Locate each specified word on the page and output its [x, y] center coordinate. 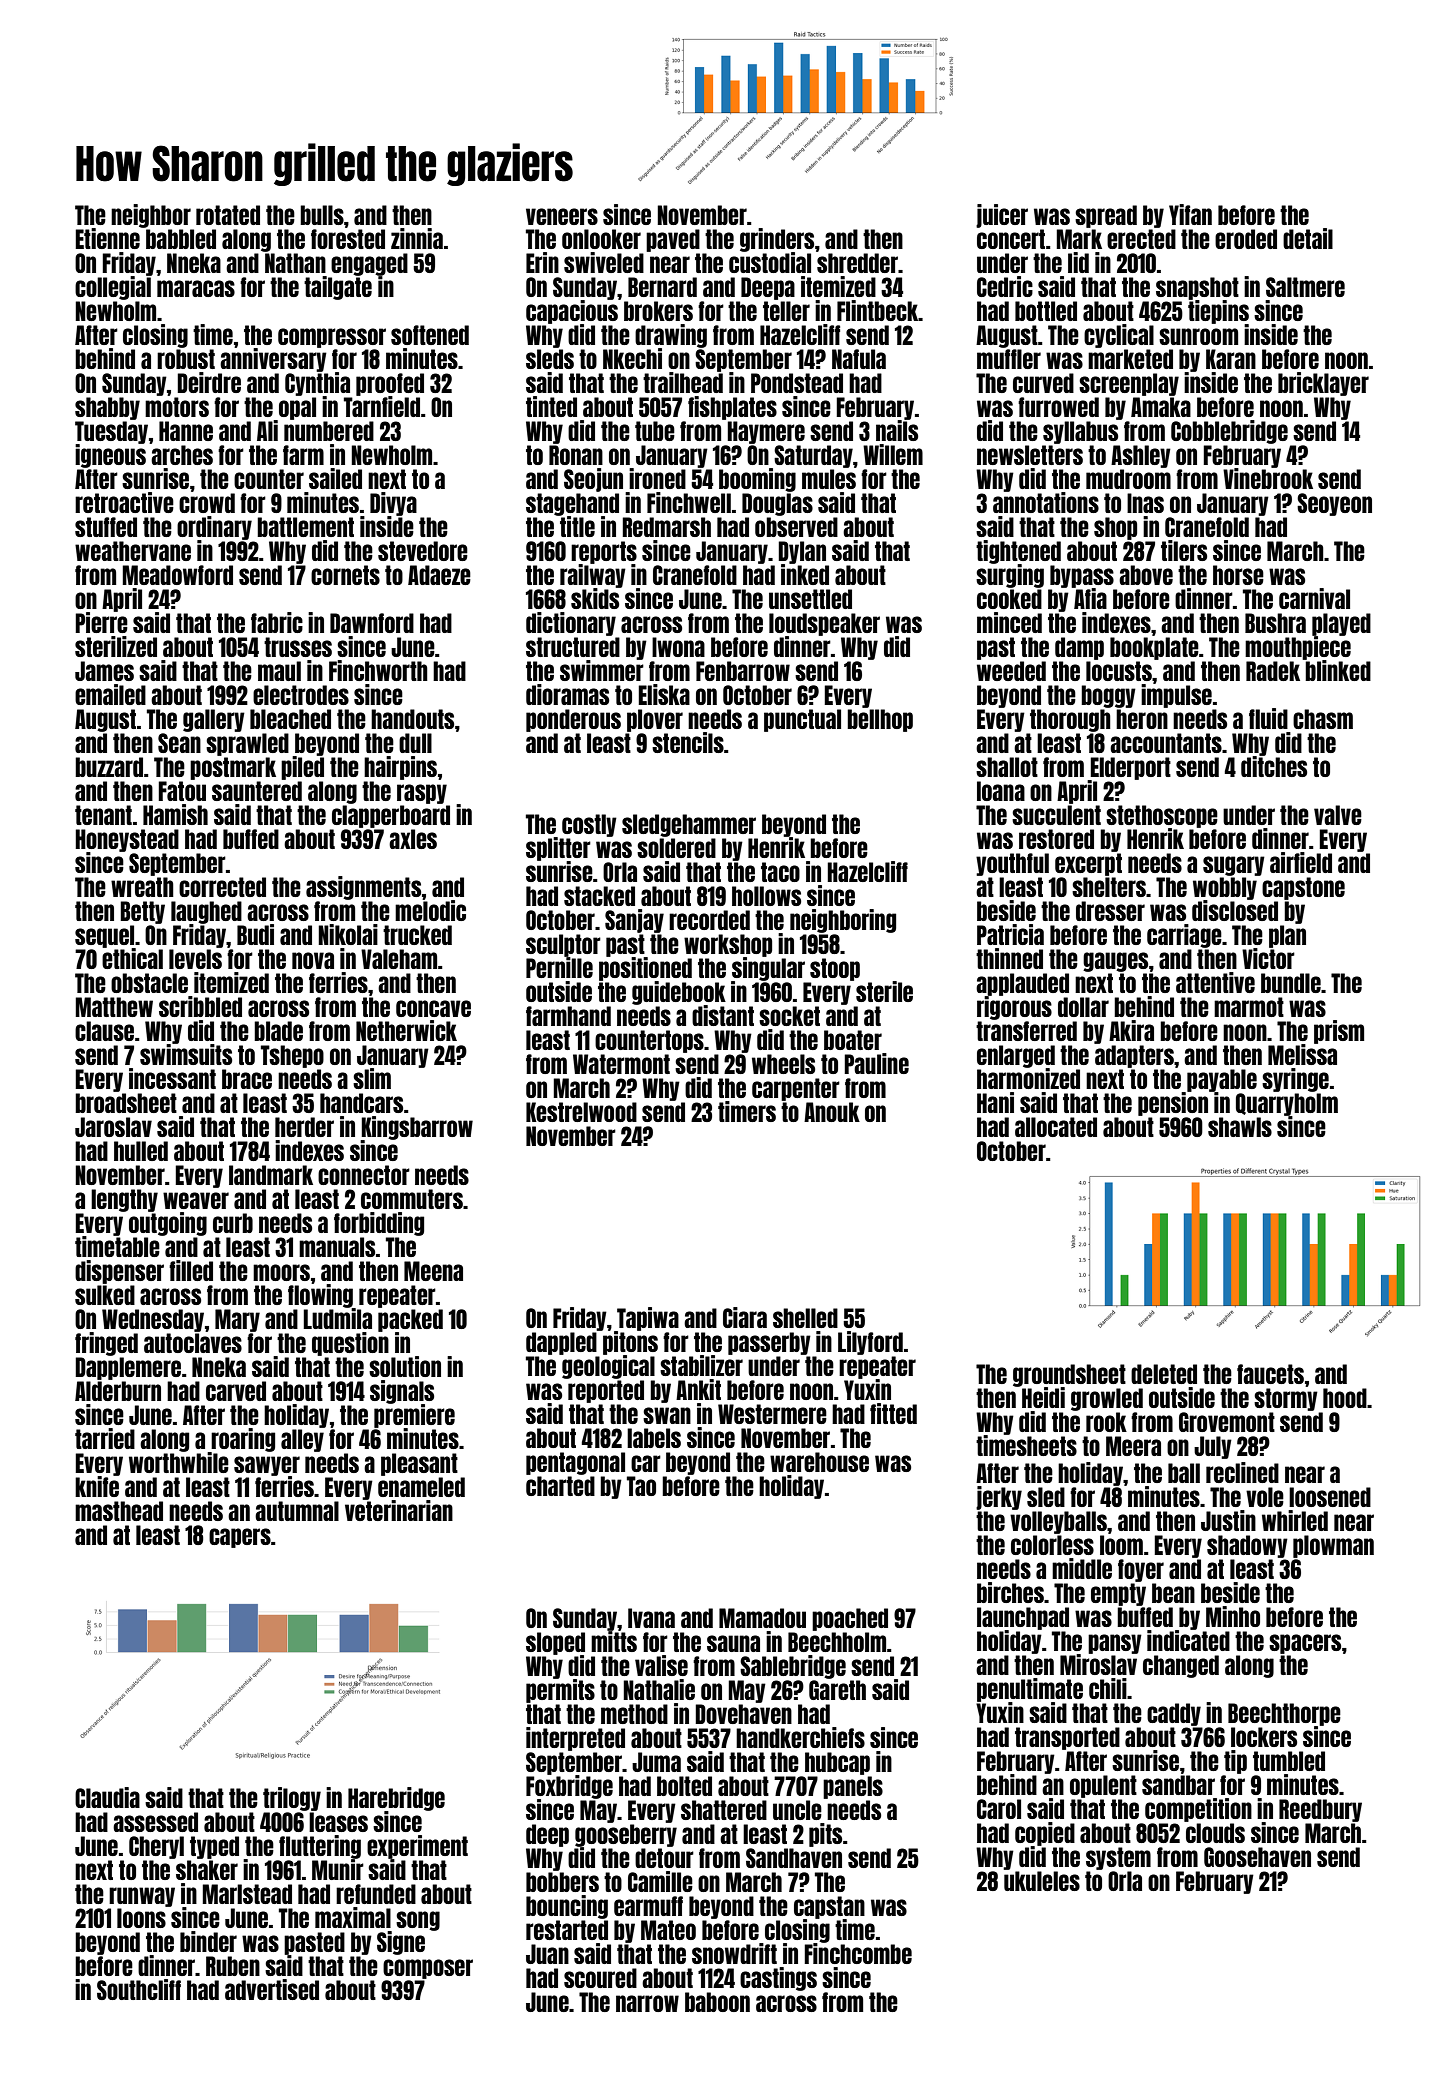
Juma [656, 1762]
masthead [119, 1511]
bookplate [1154, 648]
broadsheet [126, 1103]
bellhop [880, 720]
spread [1106, 216]
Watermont [621, 1064]
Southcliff [139, 1989]
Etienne [107, 238]
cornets [345, 575]
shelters [1109, 887]
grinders [777, 240]
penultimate [1030, 1690]
